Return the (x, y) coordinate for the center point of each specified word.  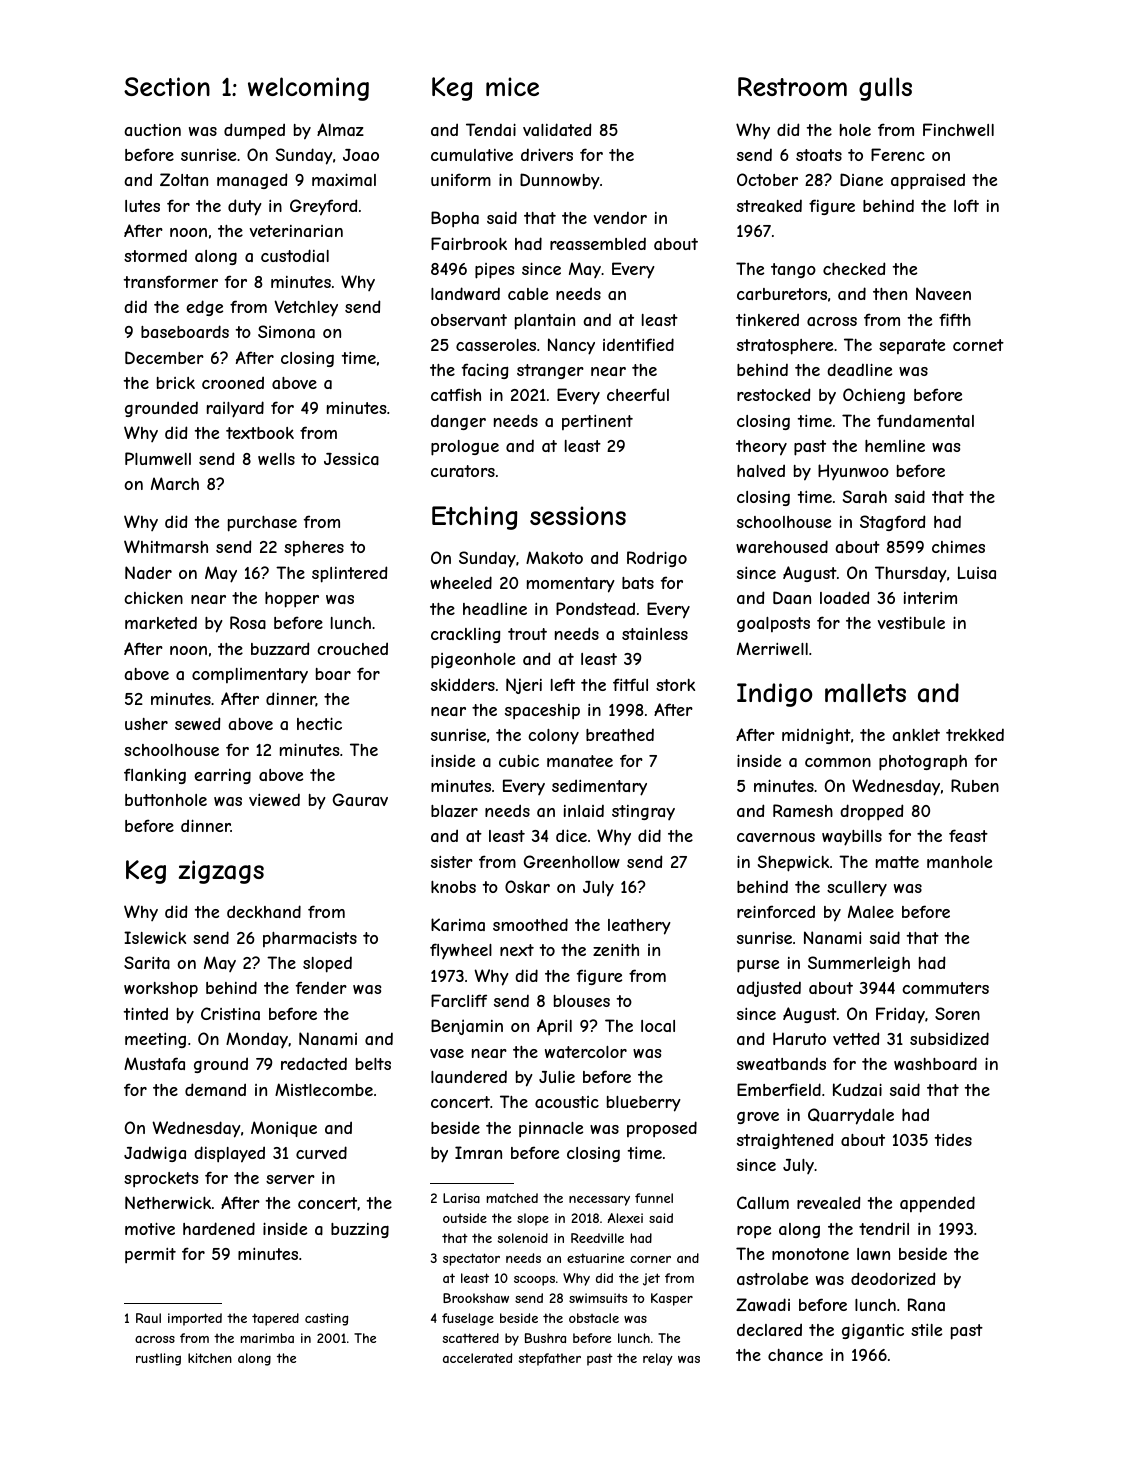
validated (557, 129)
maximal (344, 179)
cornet (978, 345)
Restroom (792, 86)
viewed (274, 799)
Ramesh (803, 810)
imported (195, 1319)
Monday (257, 1040)
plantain (545, 322)
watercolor (586, 1052)
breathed (620, 734)
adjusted (769, 989)
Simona (286, 331)
